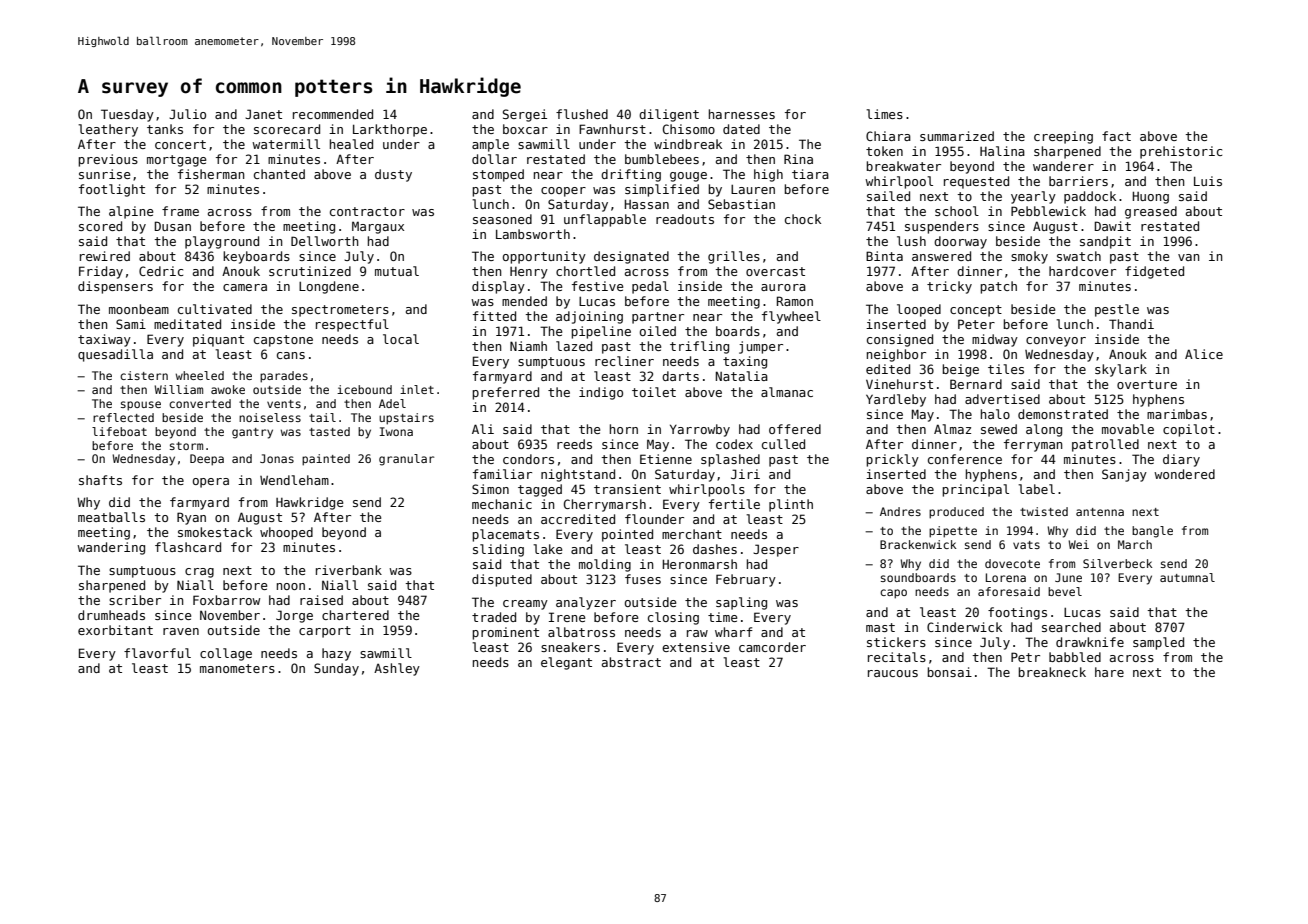 The width and height of the image is (1308, 924). What do you see at coordinates (135, 600) in the image?
I see `scriber` at bounding box center [135, 600].
